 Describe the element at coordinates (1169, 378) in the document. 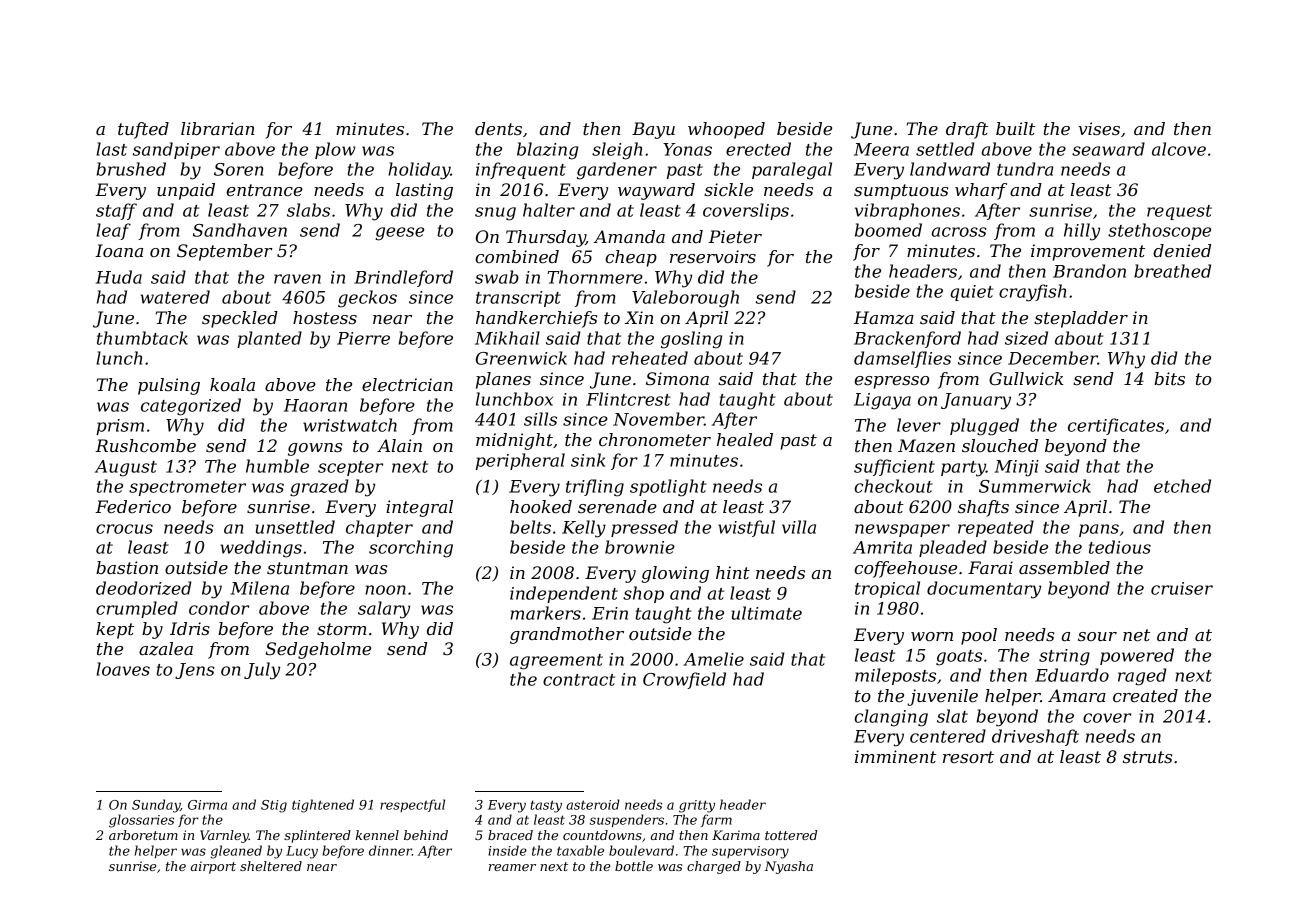

I see `bits` at that location.
